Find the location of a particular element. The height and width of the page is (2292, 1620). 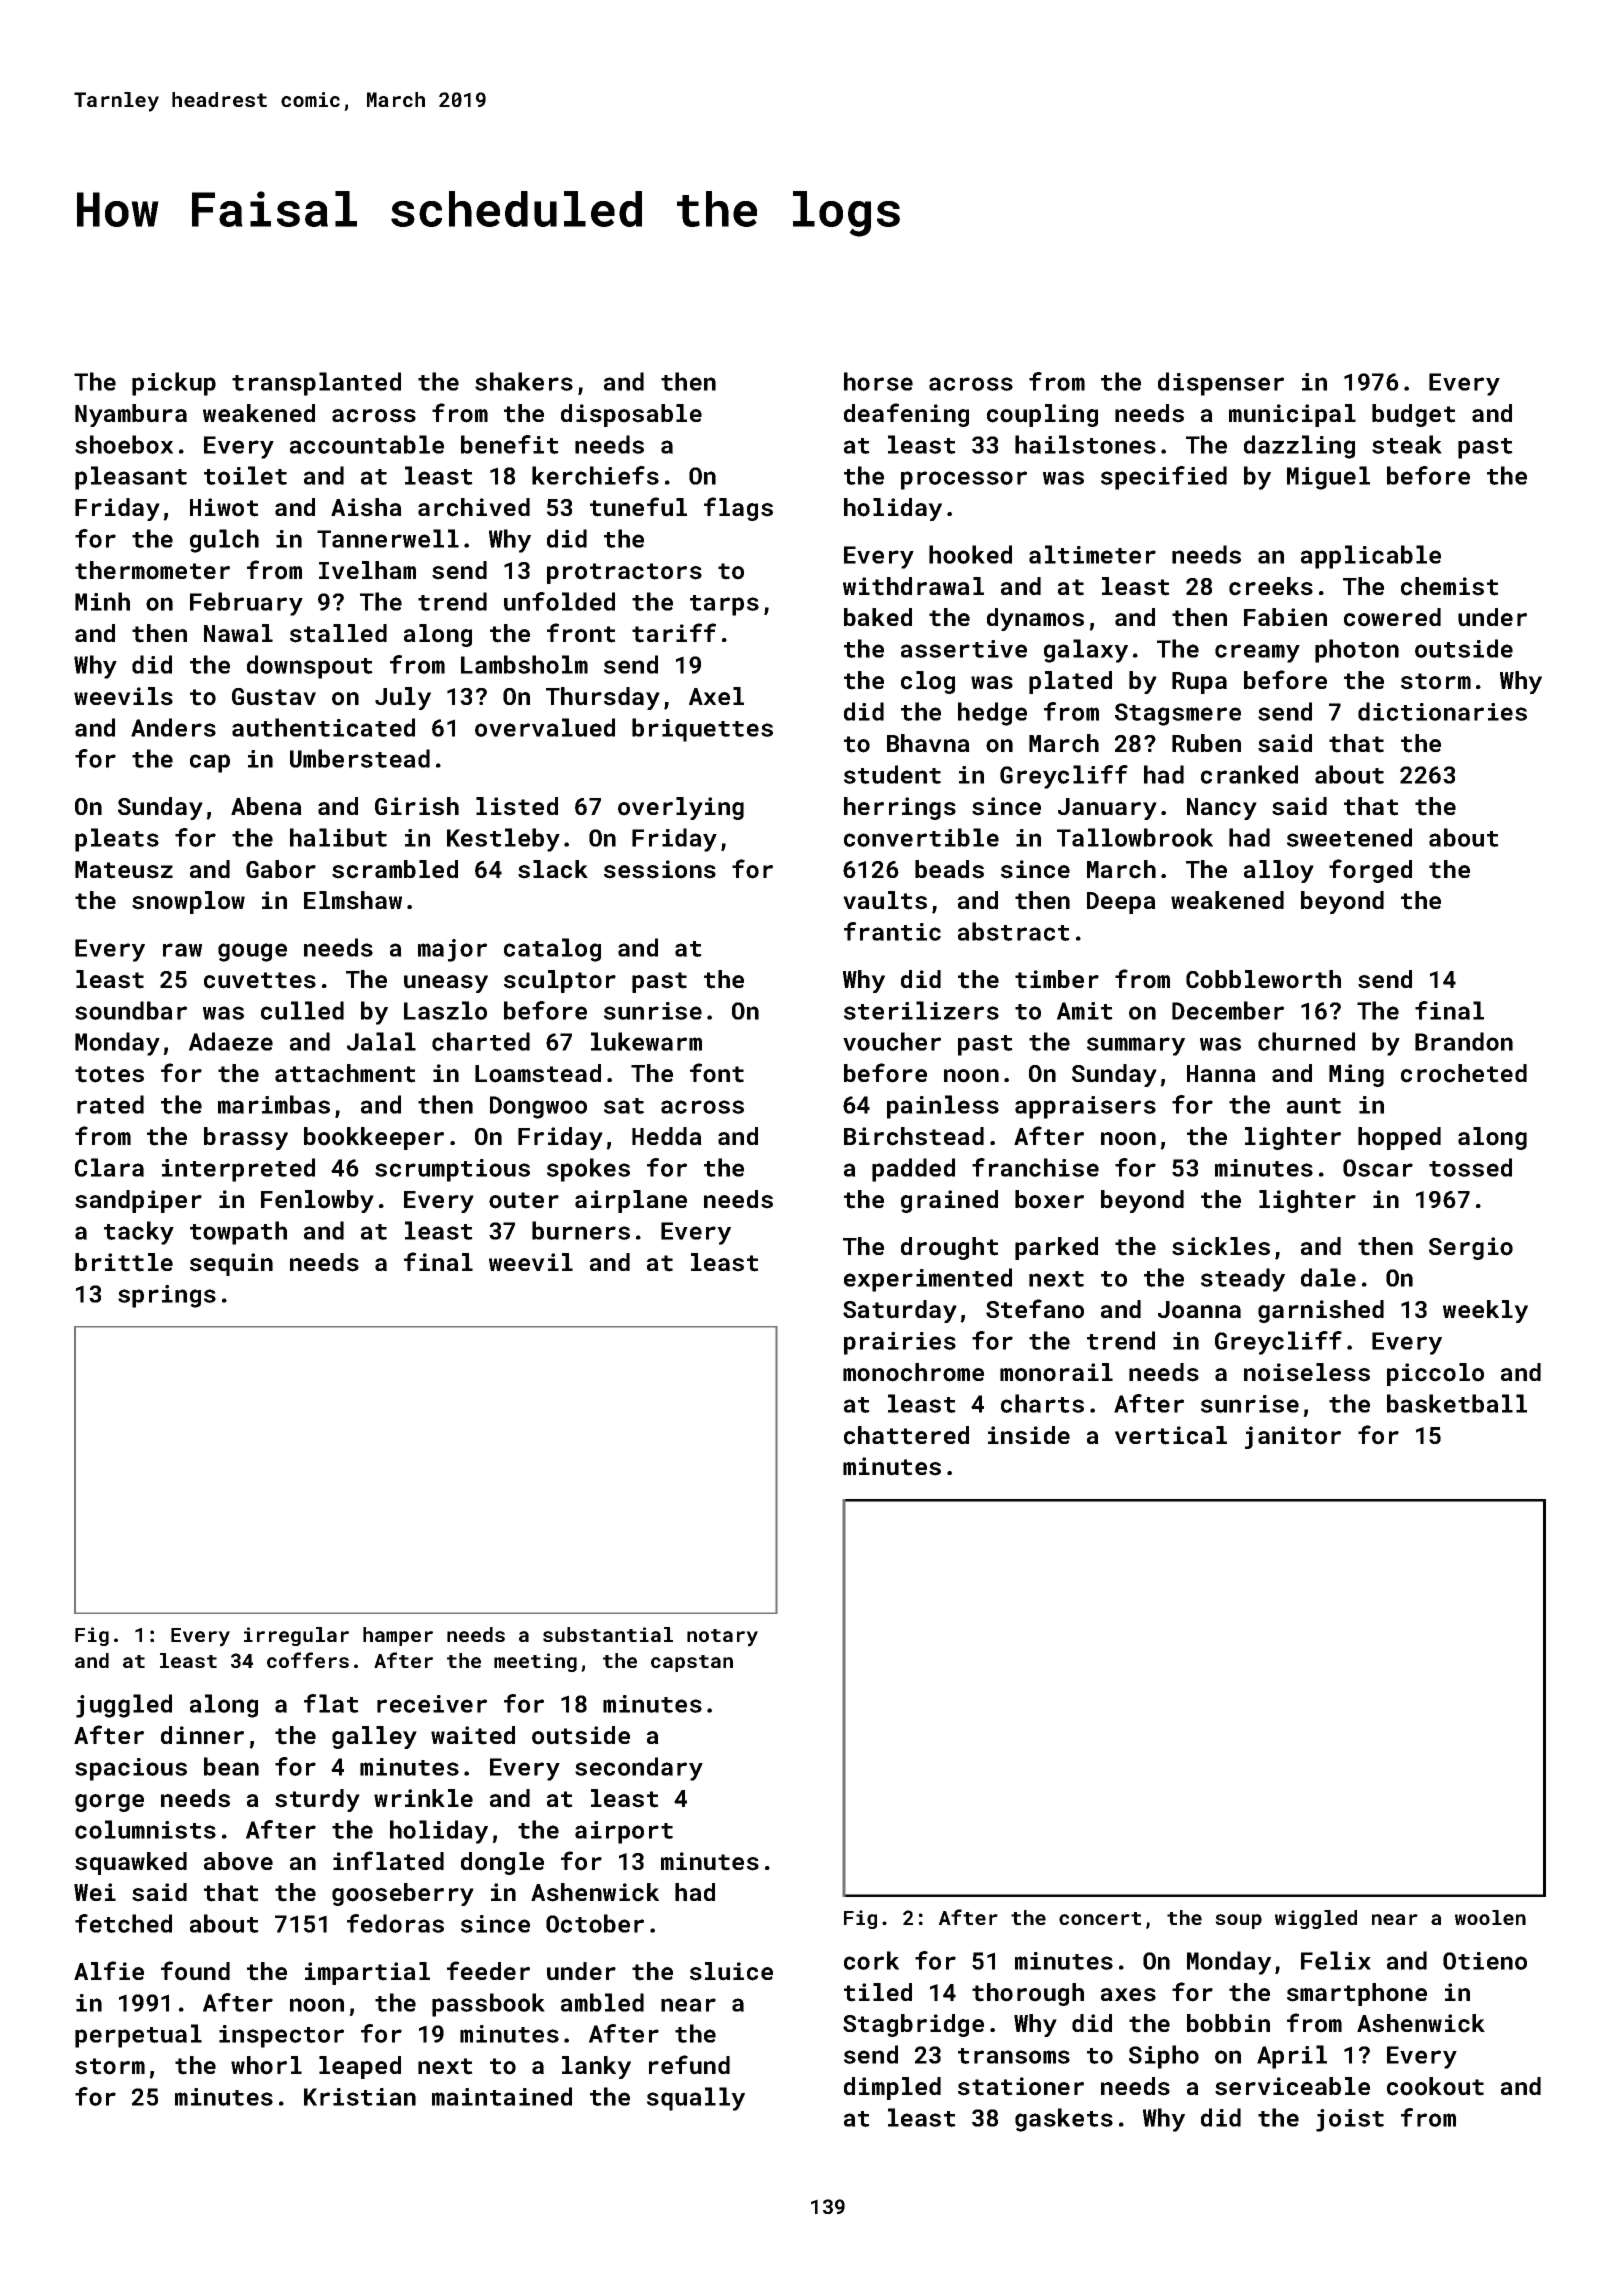

Clara is located at coordinates (109, 1167).
